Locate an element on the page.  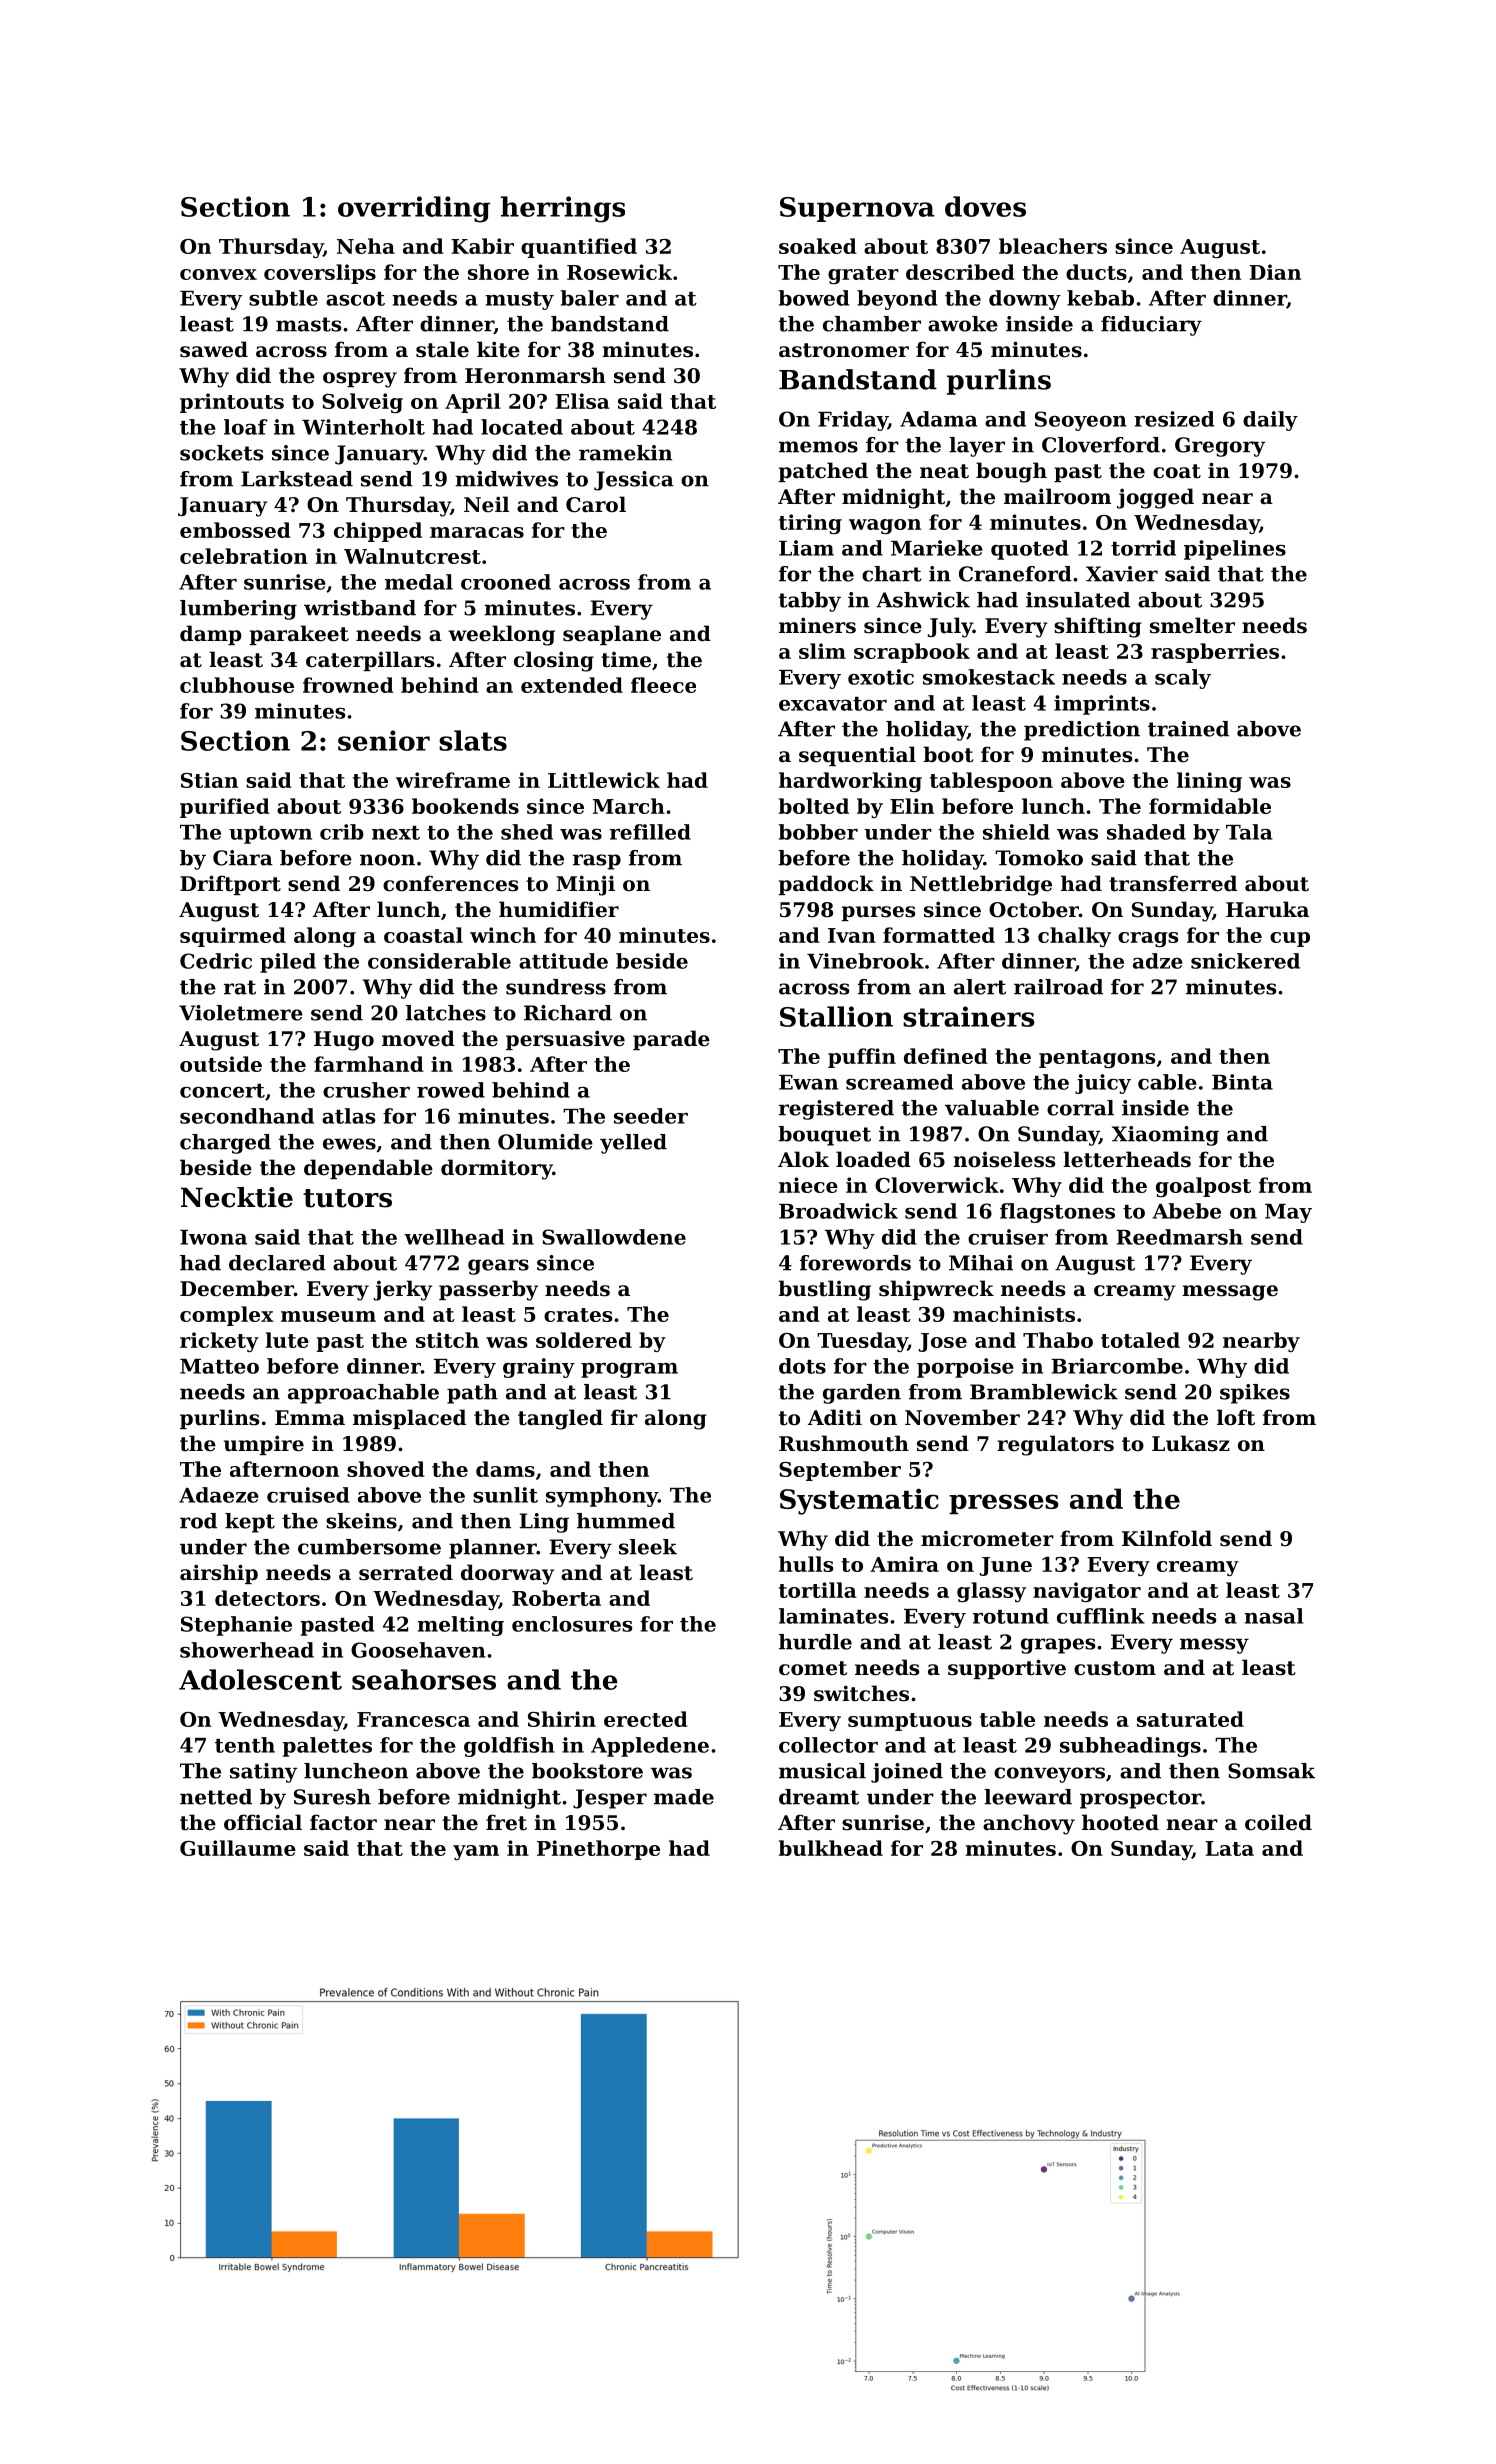
Rosewick is located at coordinates (619, 272).
